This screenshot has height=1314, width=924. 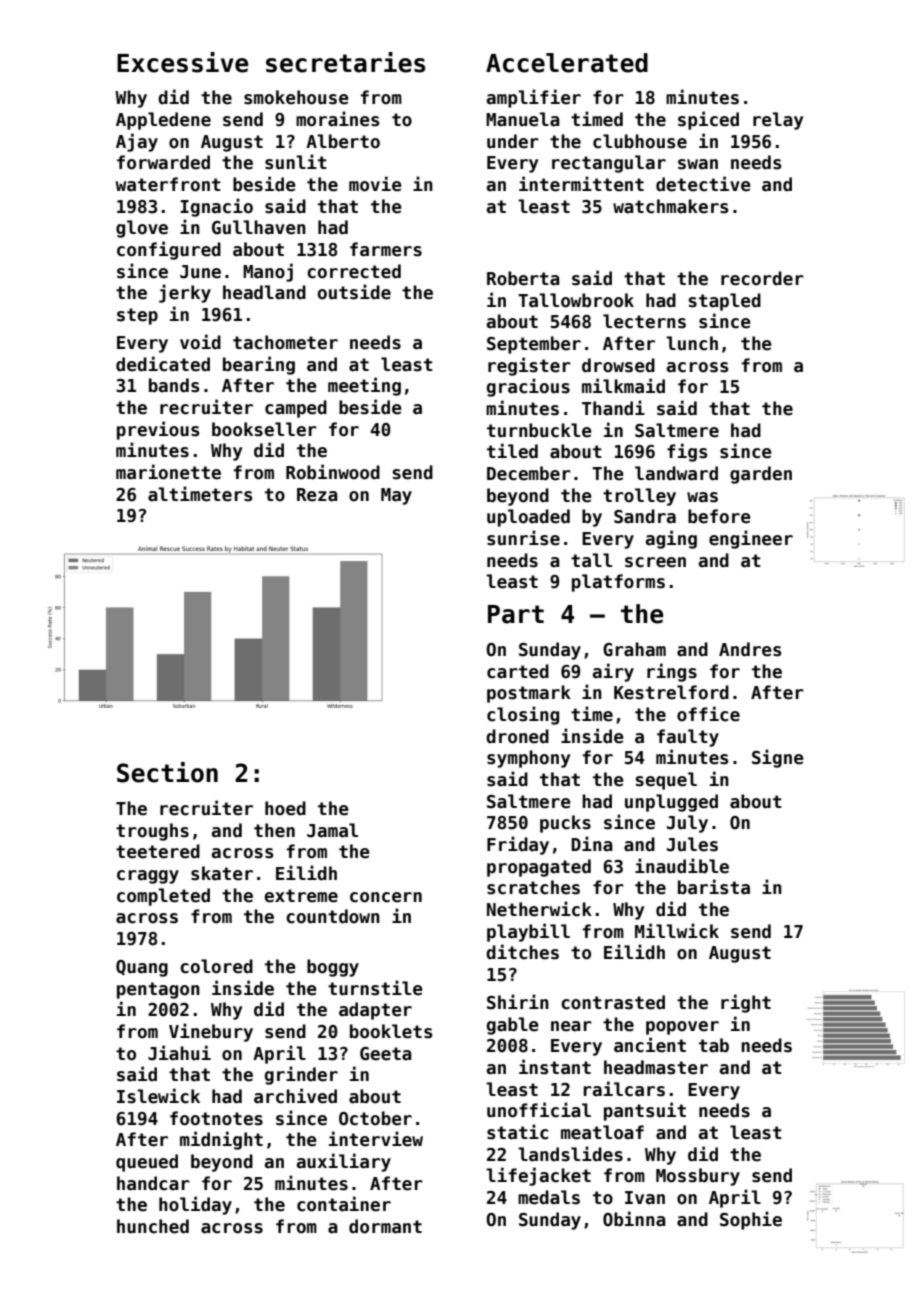 What do you see at coordinates (714, 1045) in the screenshot?
I see `tab` at bounding box center [714, 1045].
